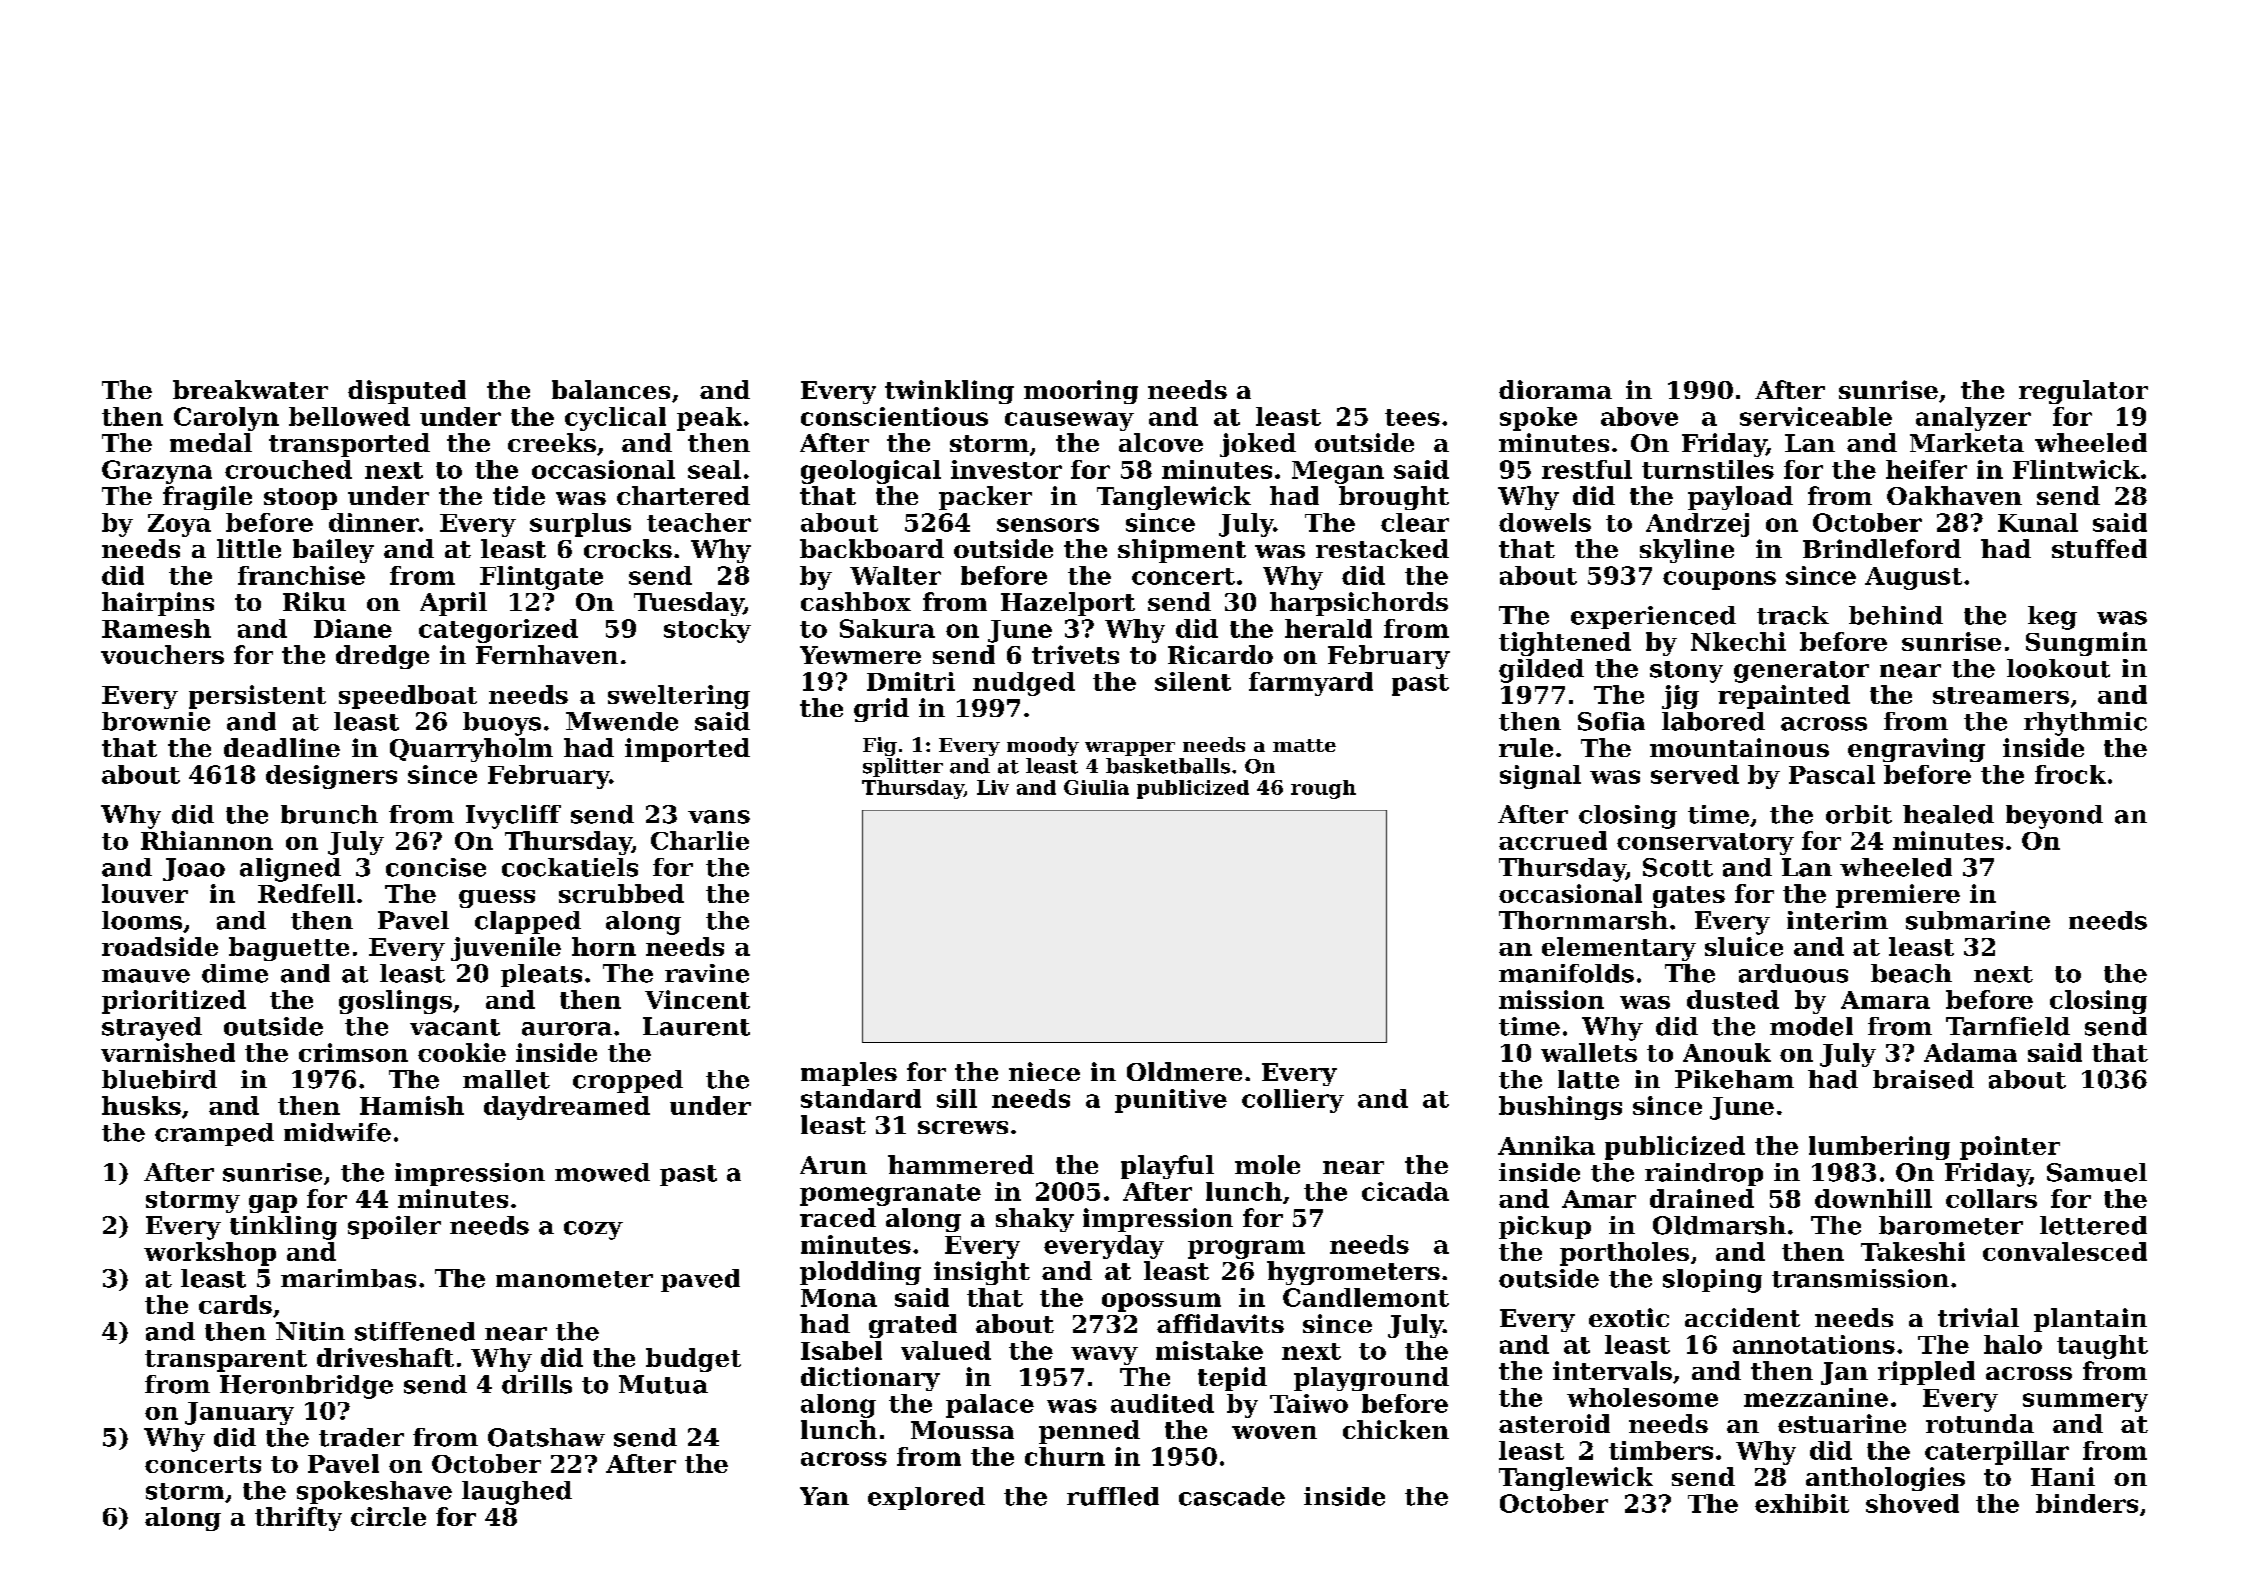 The image size is (2249, 1590). What do you see at coordinates (1044, 1071) in the screenshot?
I see `niece` at bounding box center [1044, 1071].
